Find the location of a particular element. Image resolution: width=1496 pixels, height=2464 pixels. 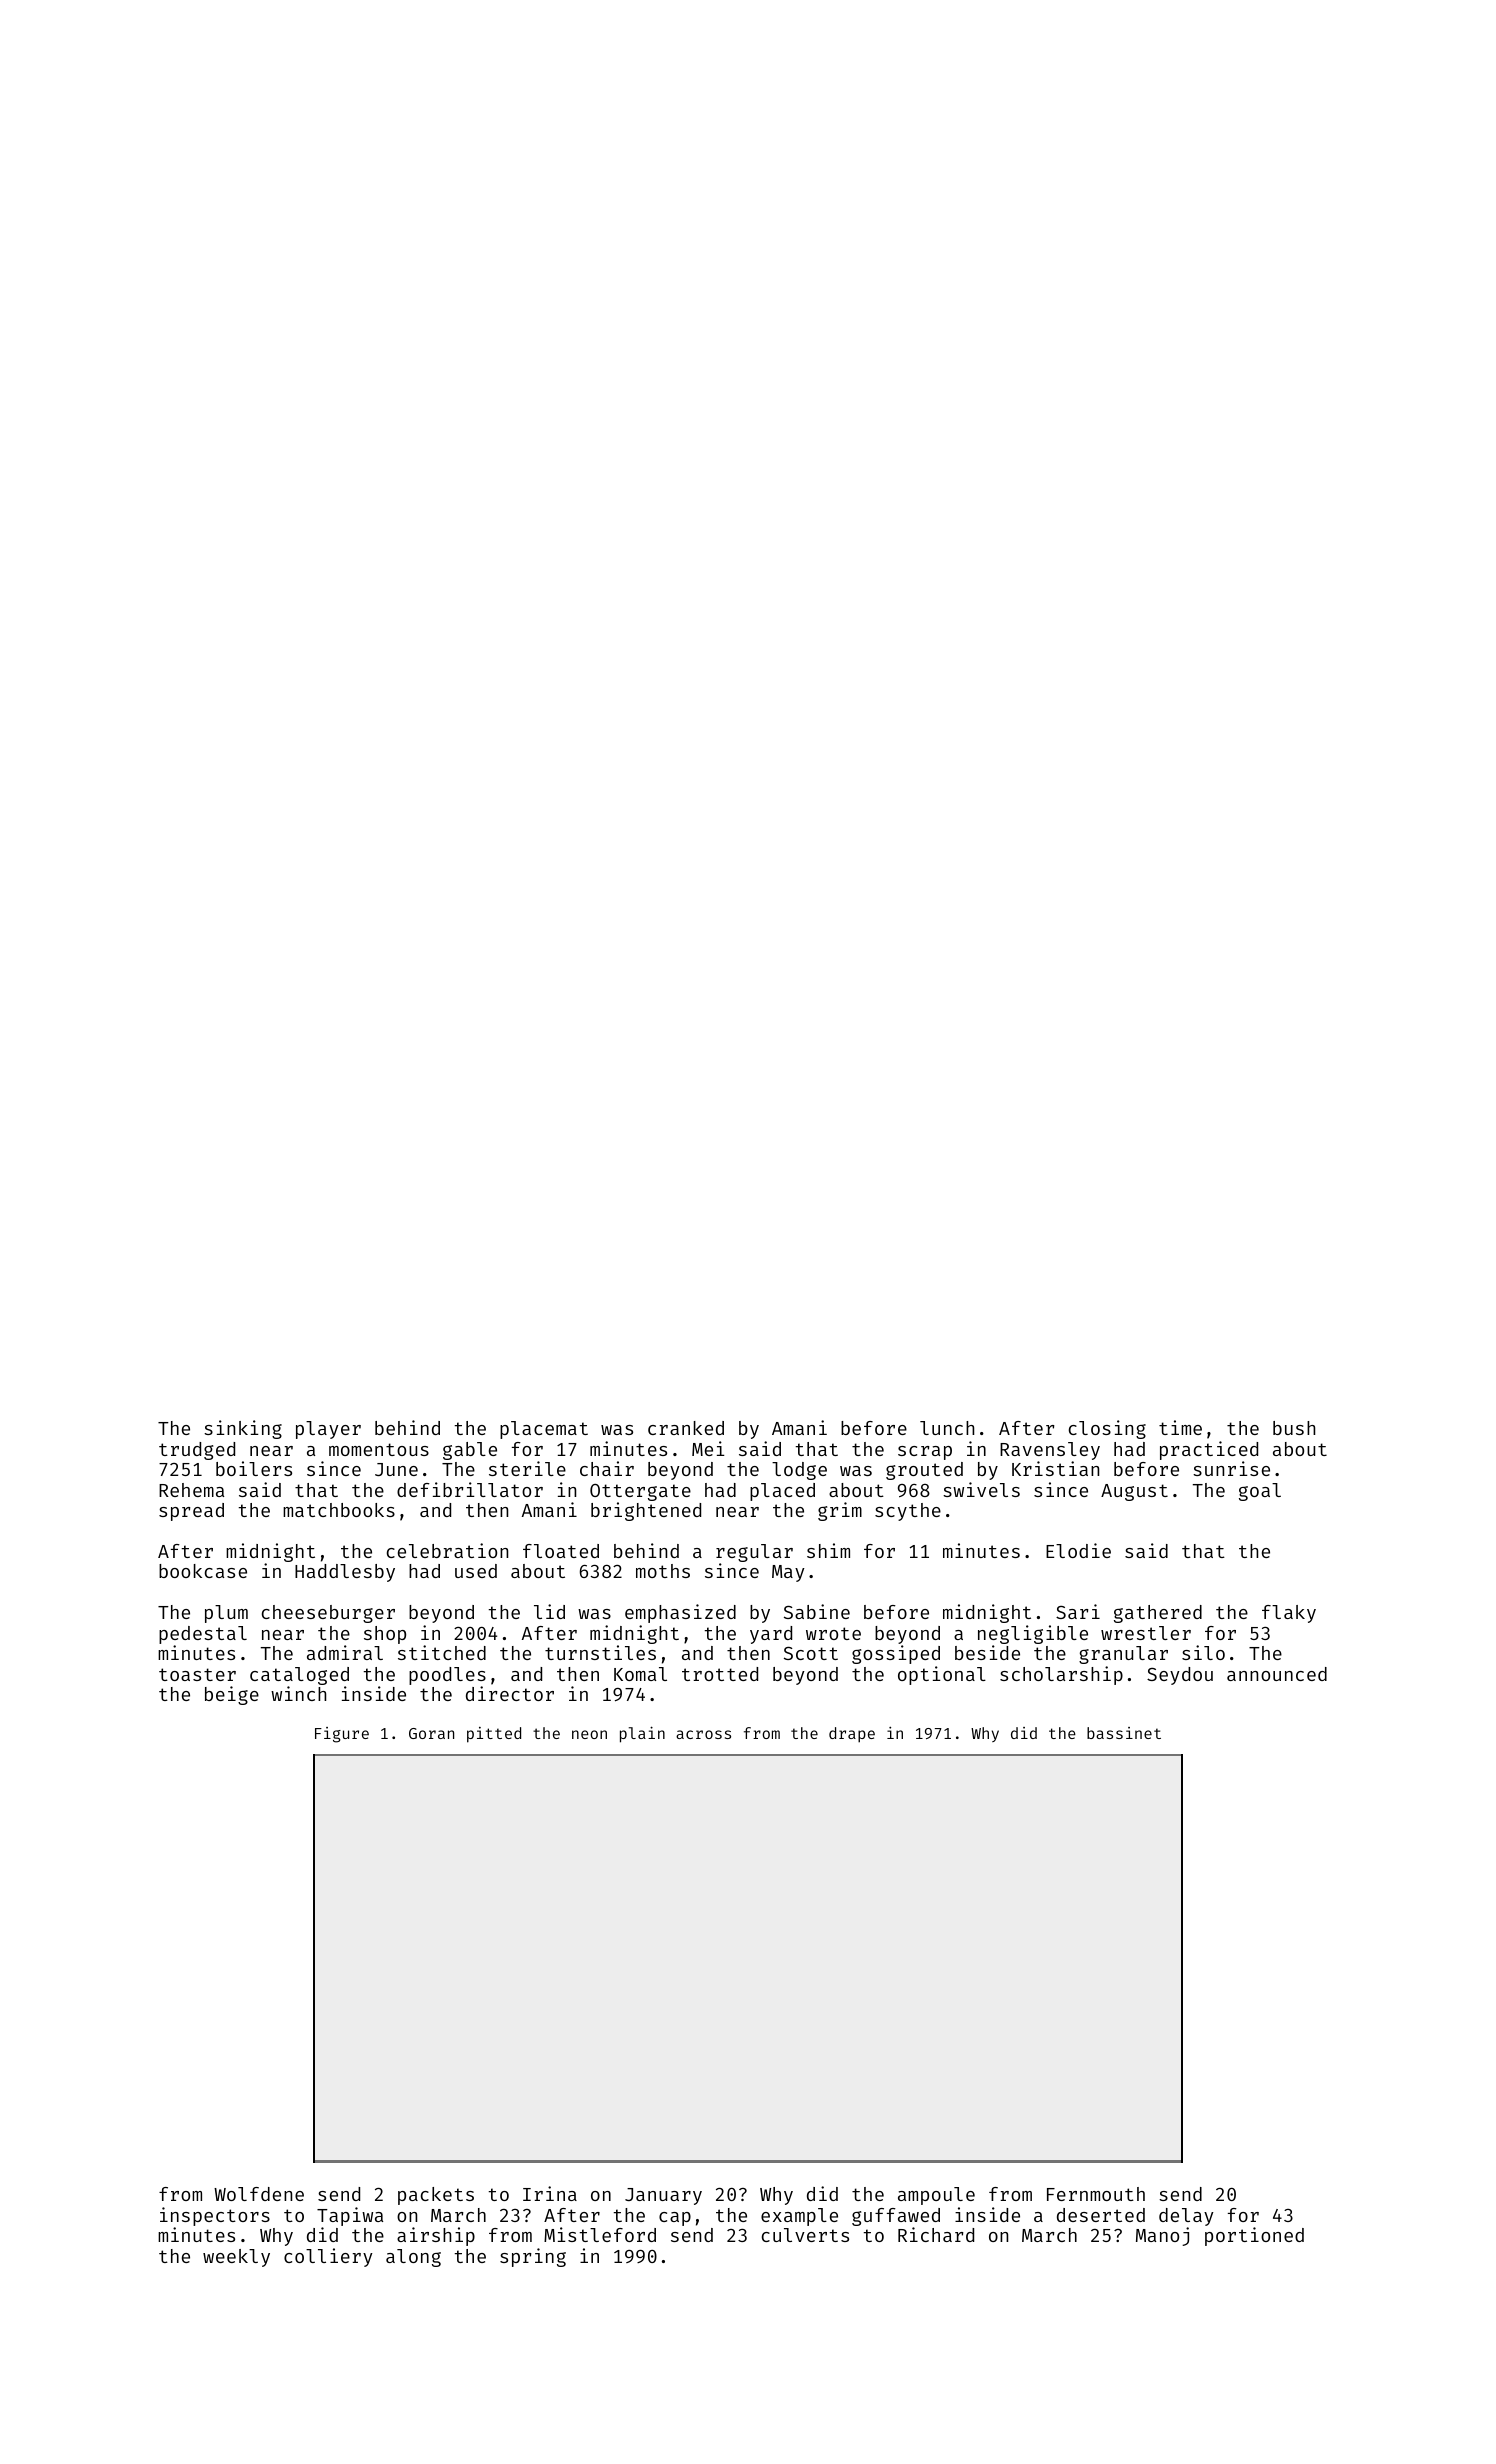

Figure is located at coordinates (342, 1735).
